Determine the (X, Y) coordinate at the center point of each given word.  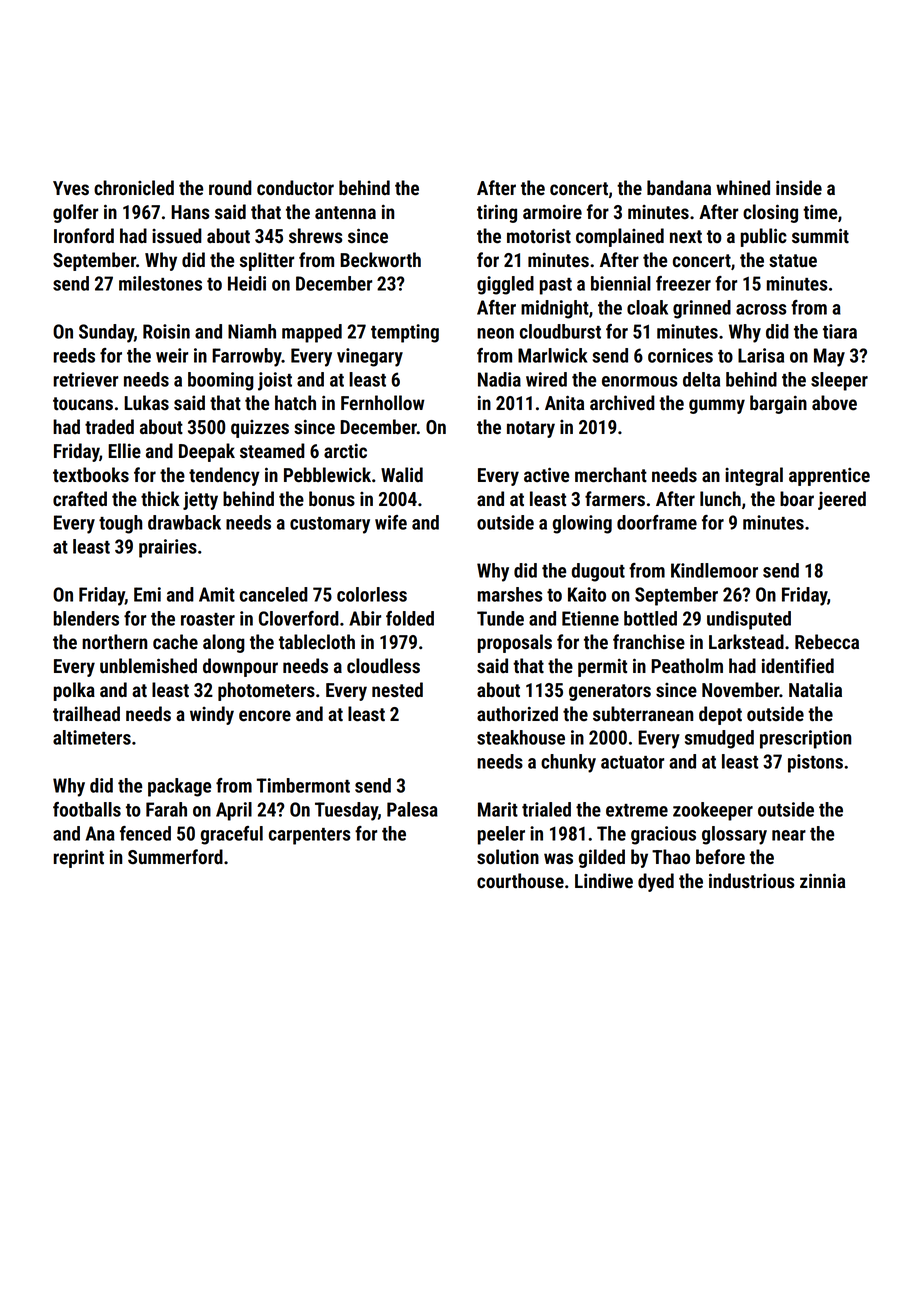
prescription (806, 739)
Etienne (590, 618)
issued (177, 236)
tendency (224, 476)
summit (820, 236)
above (834, 403)
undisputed (749, 620)
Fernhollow (383, 403)
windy (212, 715)
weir (172, 355)
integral (754, 476)
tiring (497, 213)
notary (531, 429)
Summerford (175, 857)
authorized (517, 714)
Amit (217, 594)
